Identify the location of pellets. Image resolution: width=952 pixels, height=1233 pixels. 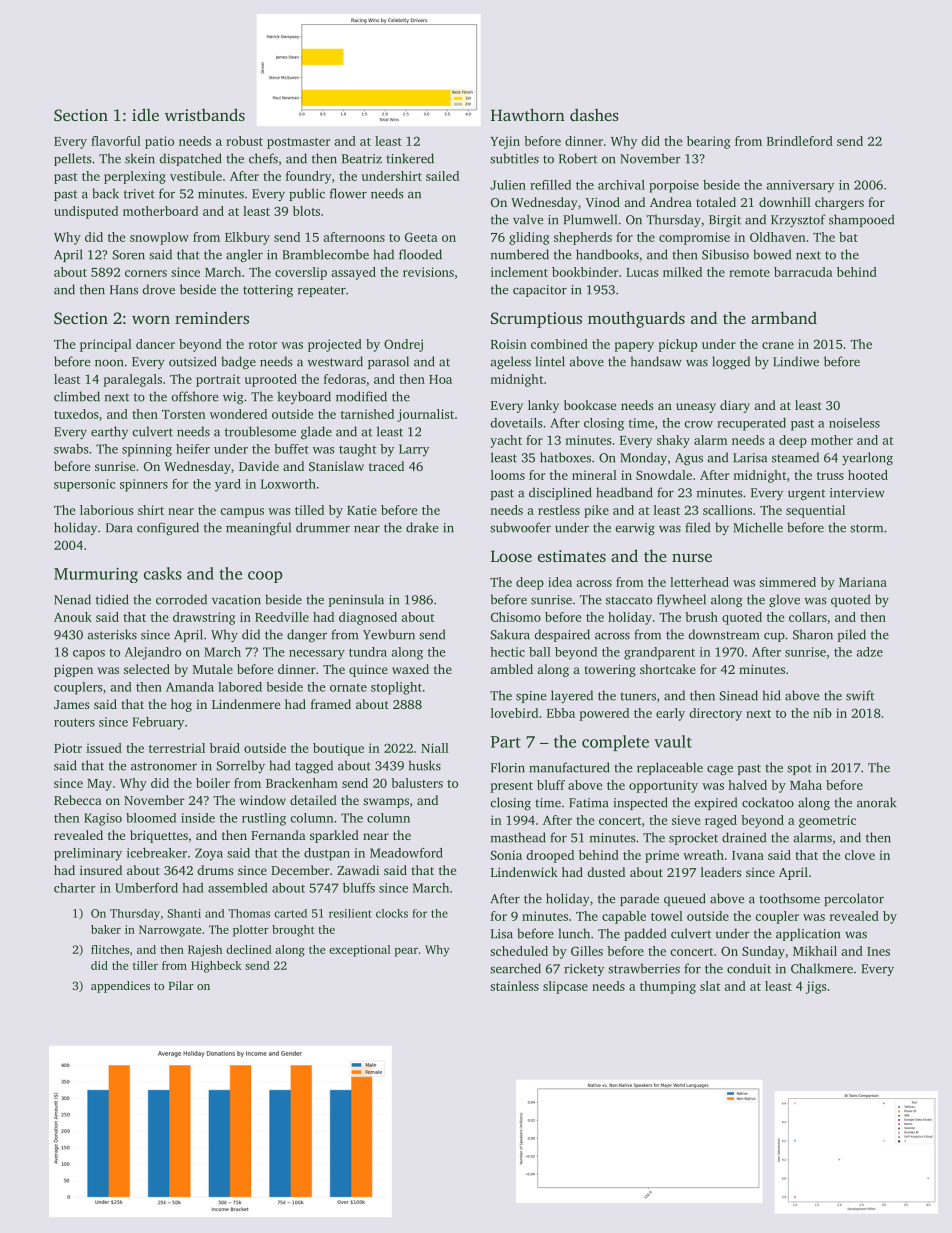
(73, 159).
